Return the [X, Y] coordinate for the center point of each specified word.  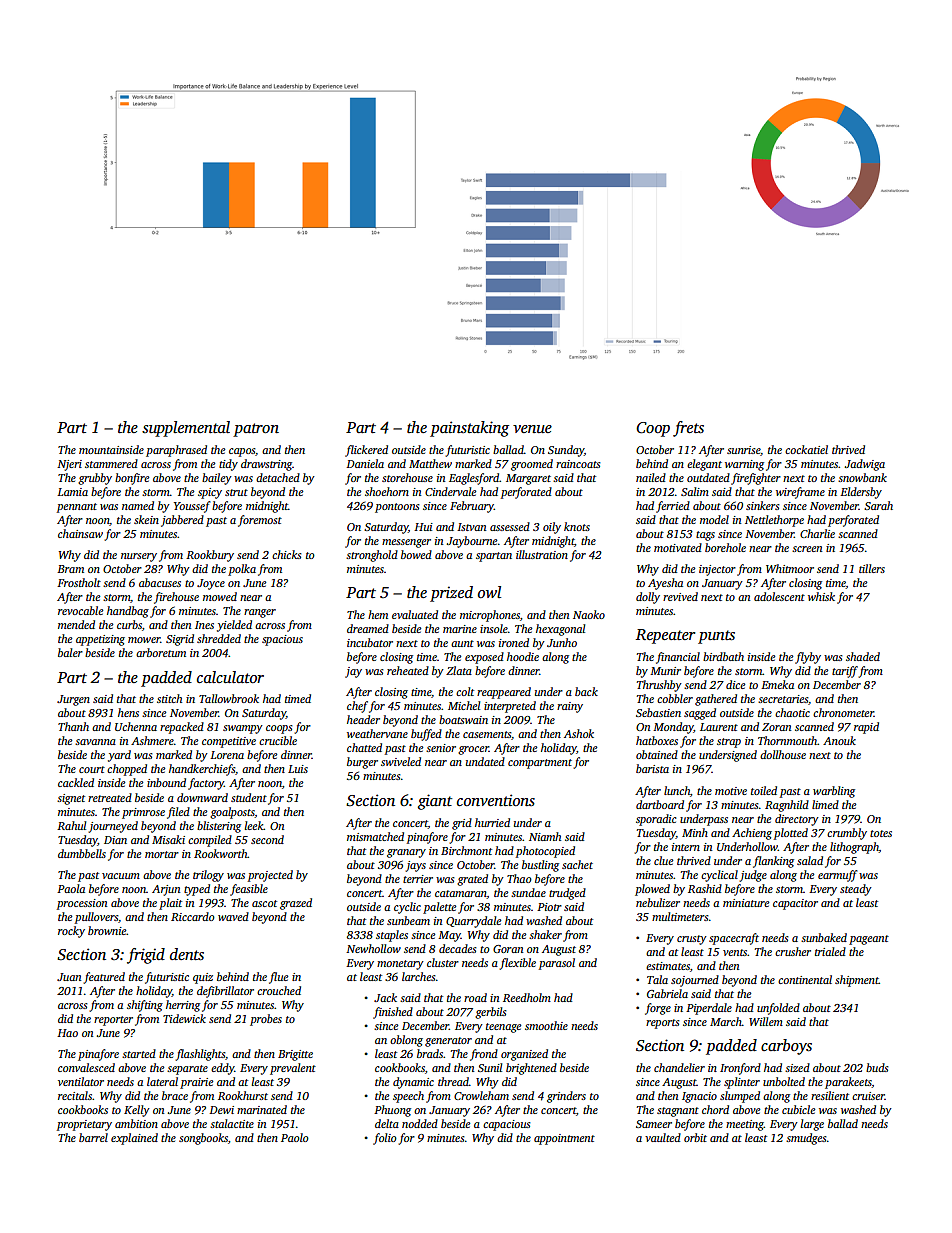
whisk [821, 596]
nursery [139, 557]
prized [451, 594]
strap [729, 743]
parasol [557, 964]
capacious [507, 1125]
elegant [704, 465]
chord [715, 1109]
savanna [95, 742]
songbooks [203, 1139]
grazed [296, 904]
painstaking [469, 429]
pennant [77, 508]
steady [856, 890]
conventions [496, 800]
